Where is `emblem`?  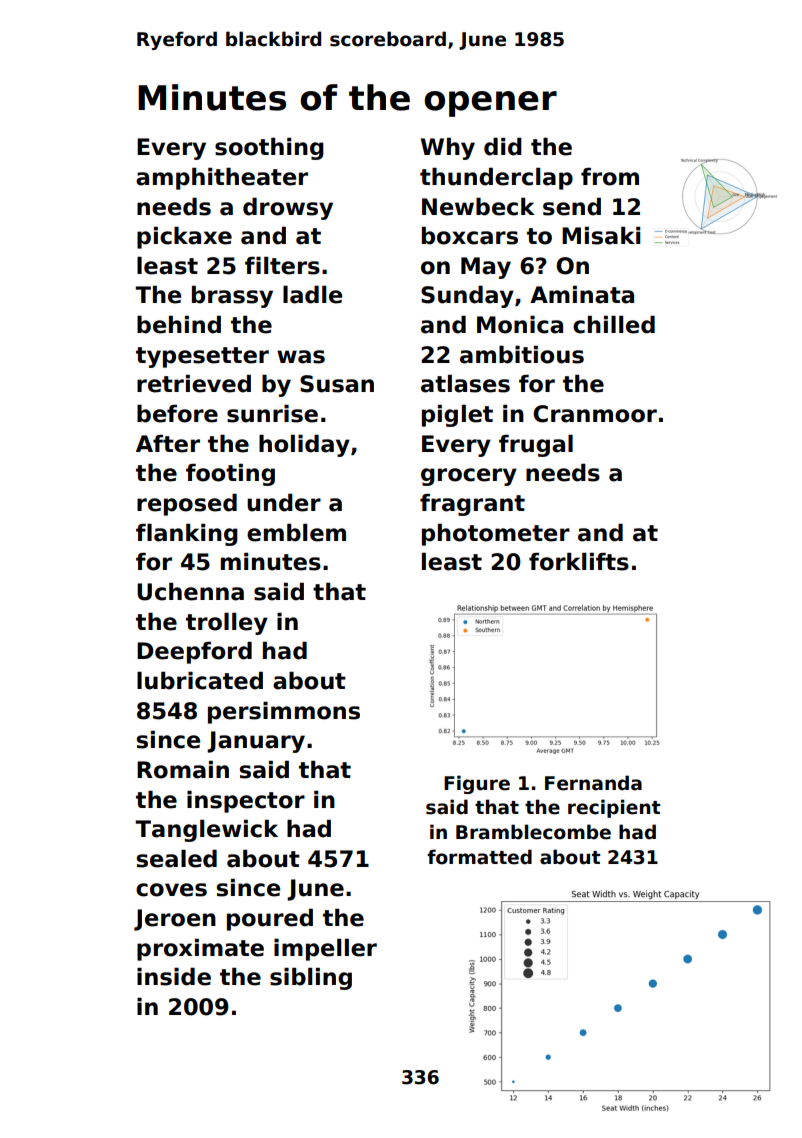 emblem is located at coordinates (296, 533).
